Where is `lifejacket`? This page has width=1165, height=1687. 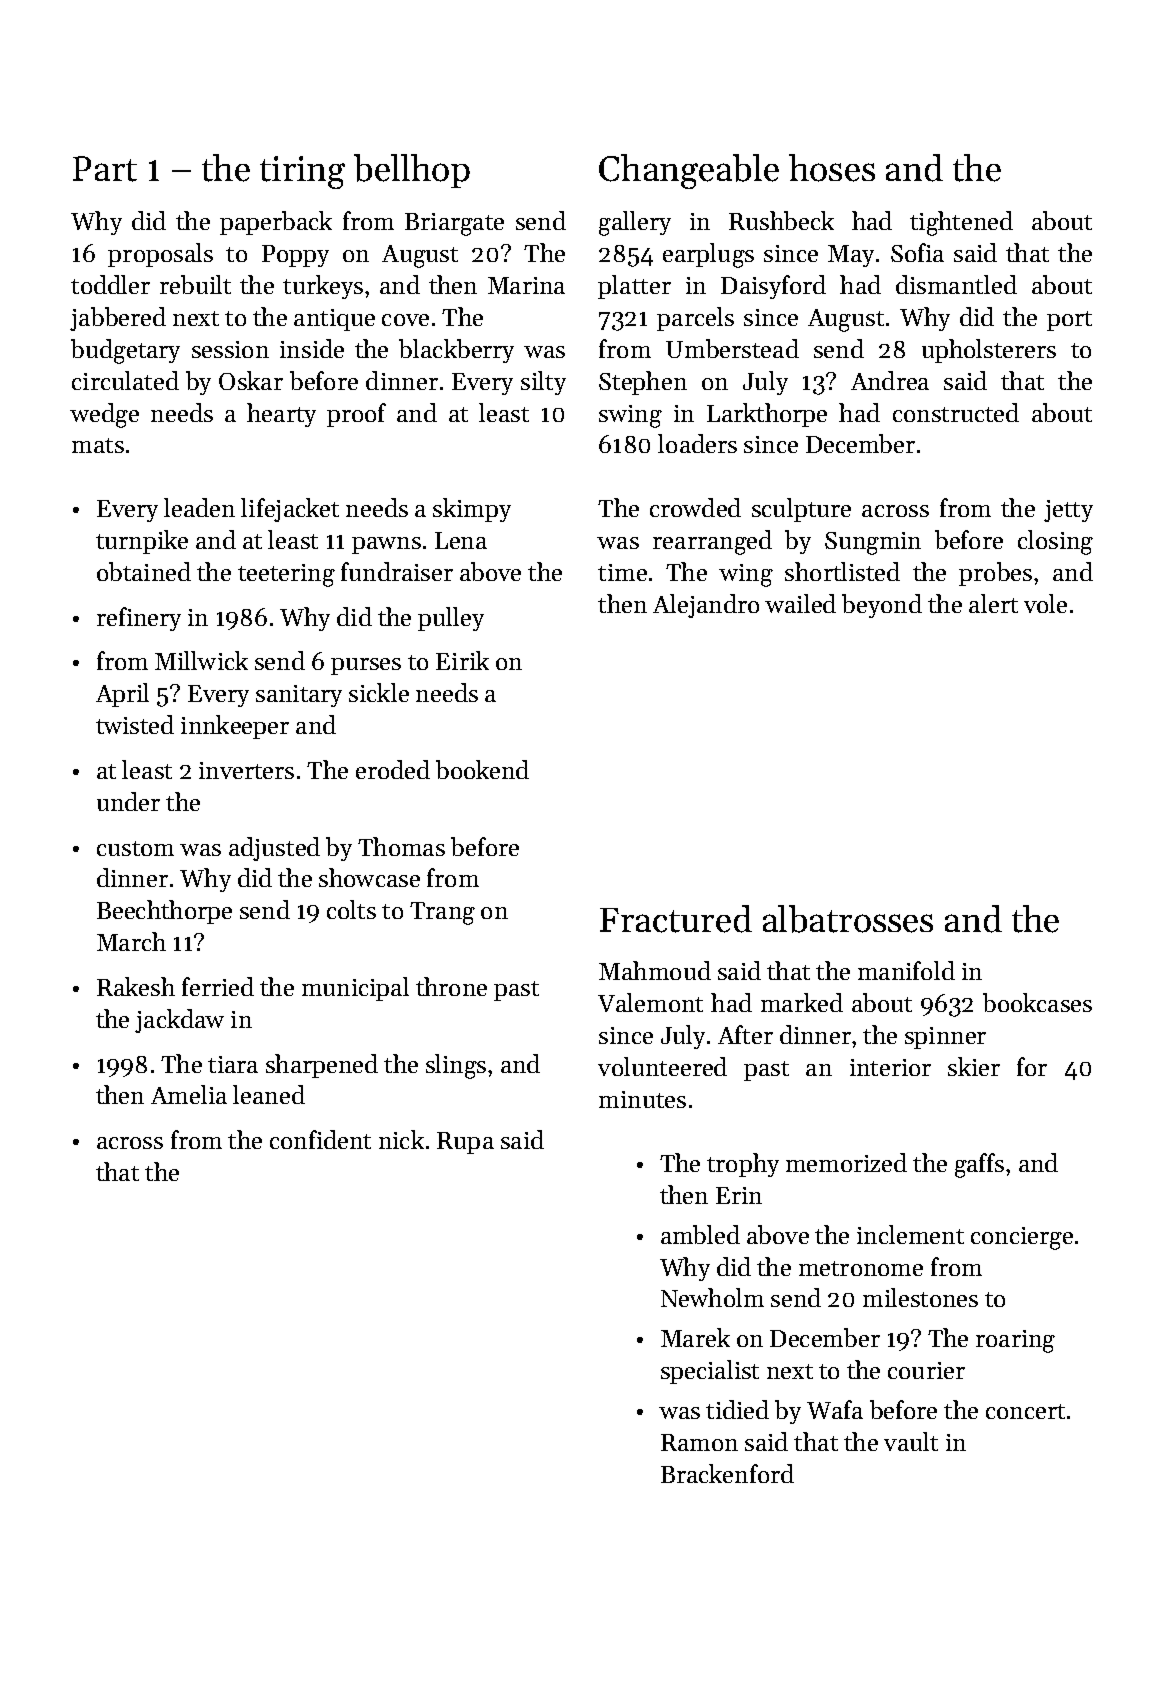
lifejacket is located at coordinates (290, 510).
